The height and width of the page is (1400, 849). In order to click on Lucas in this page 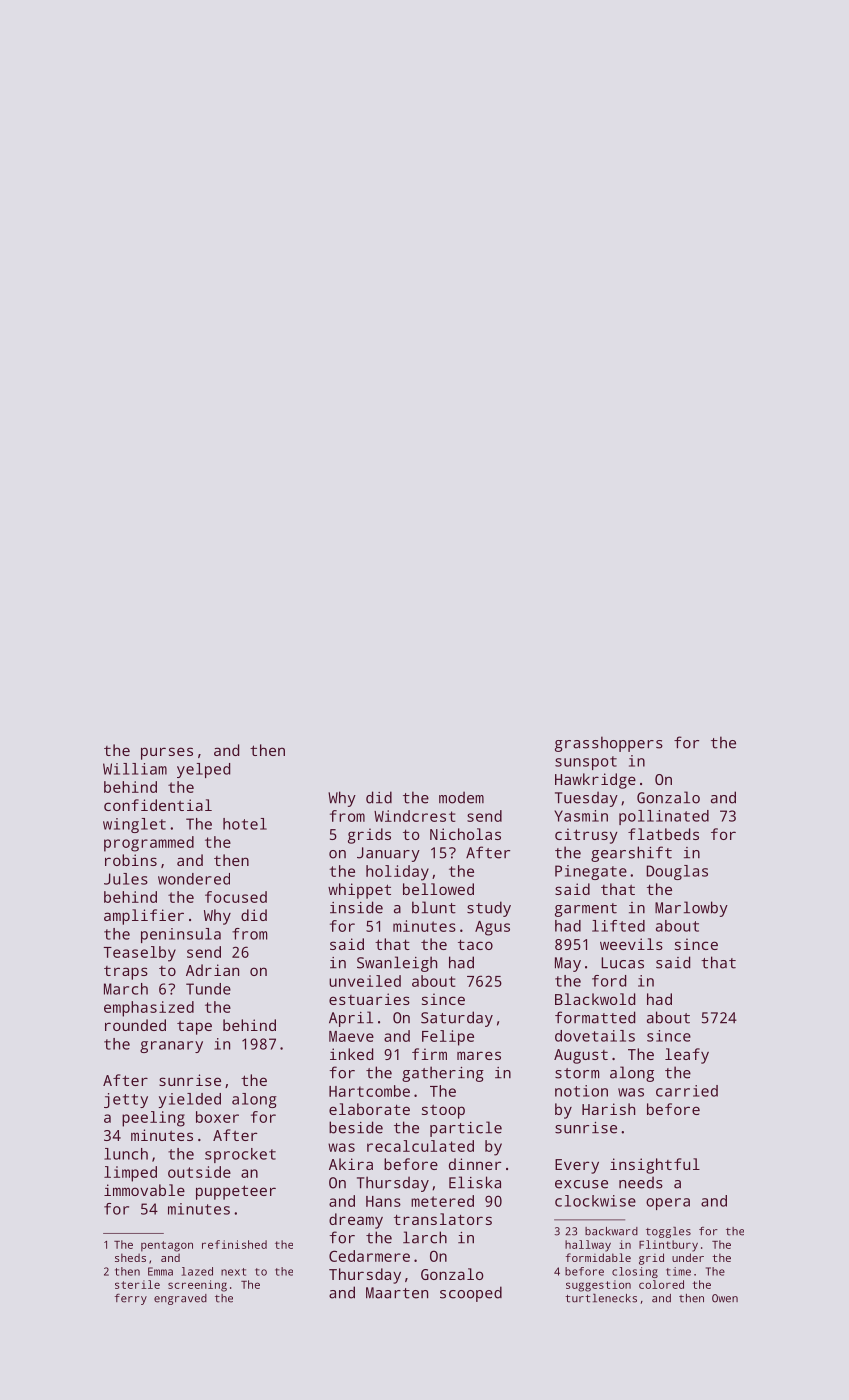, I will do `click(622, 963)`.
